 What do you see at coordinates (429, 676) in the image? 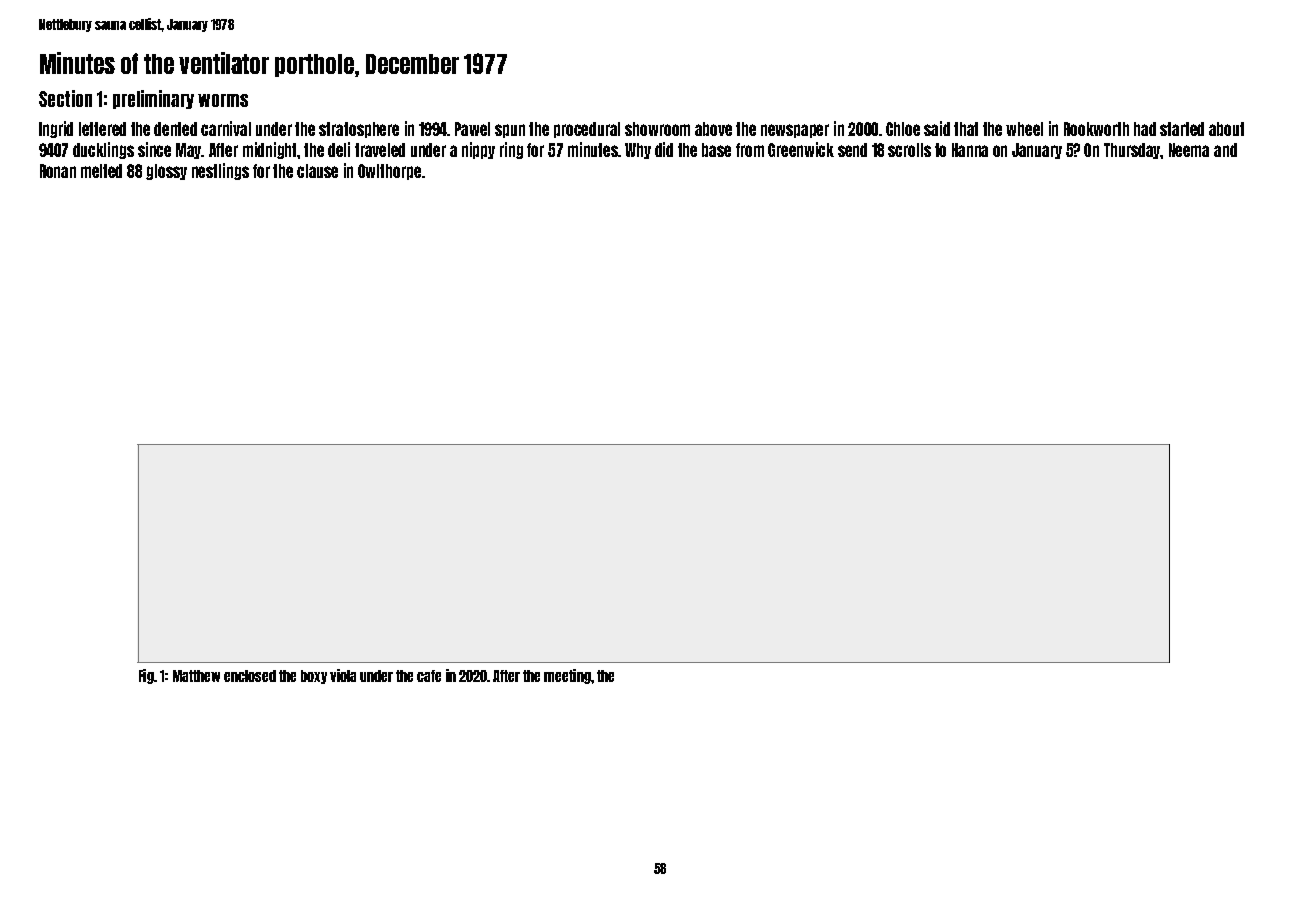
I see `cafe` at bounding box center [429, 676].
